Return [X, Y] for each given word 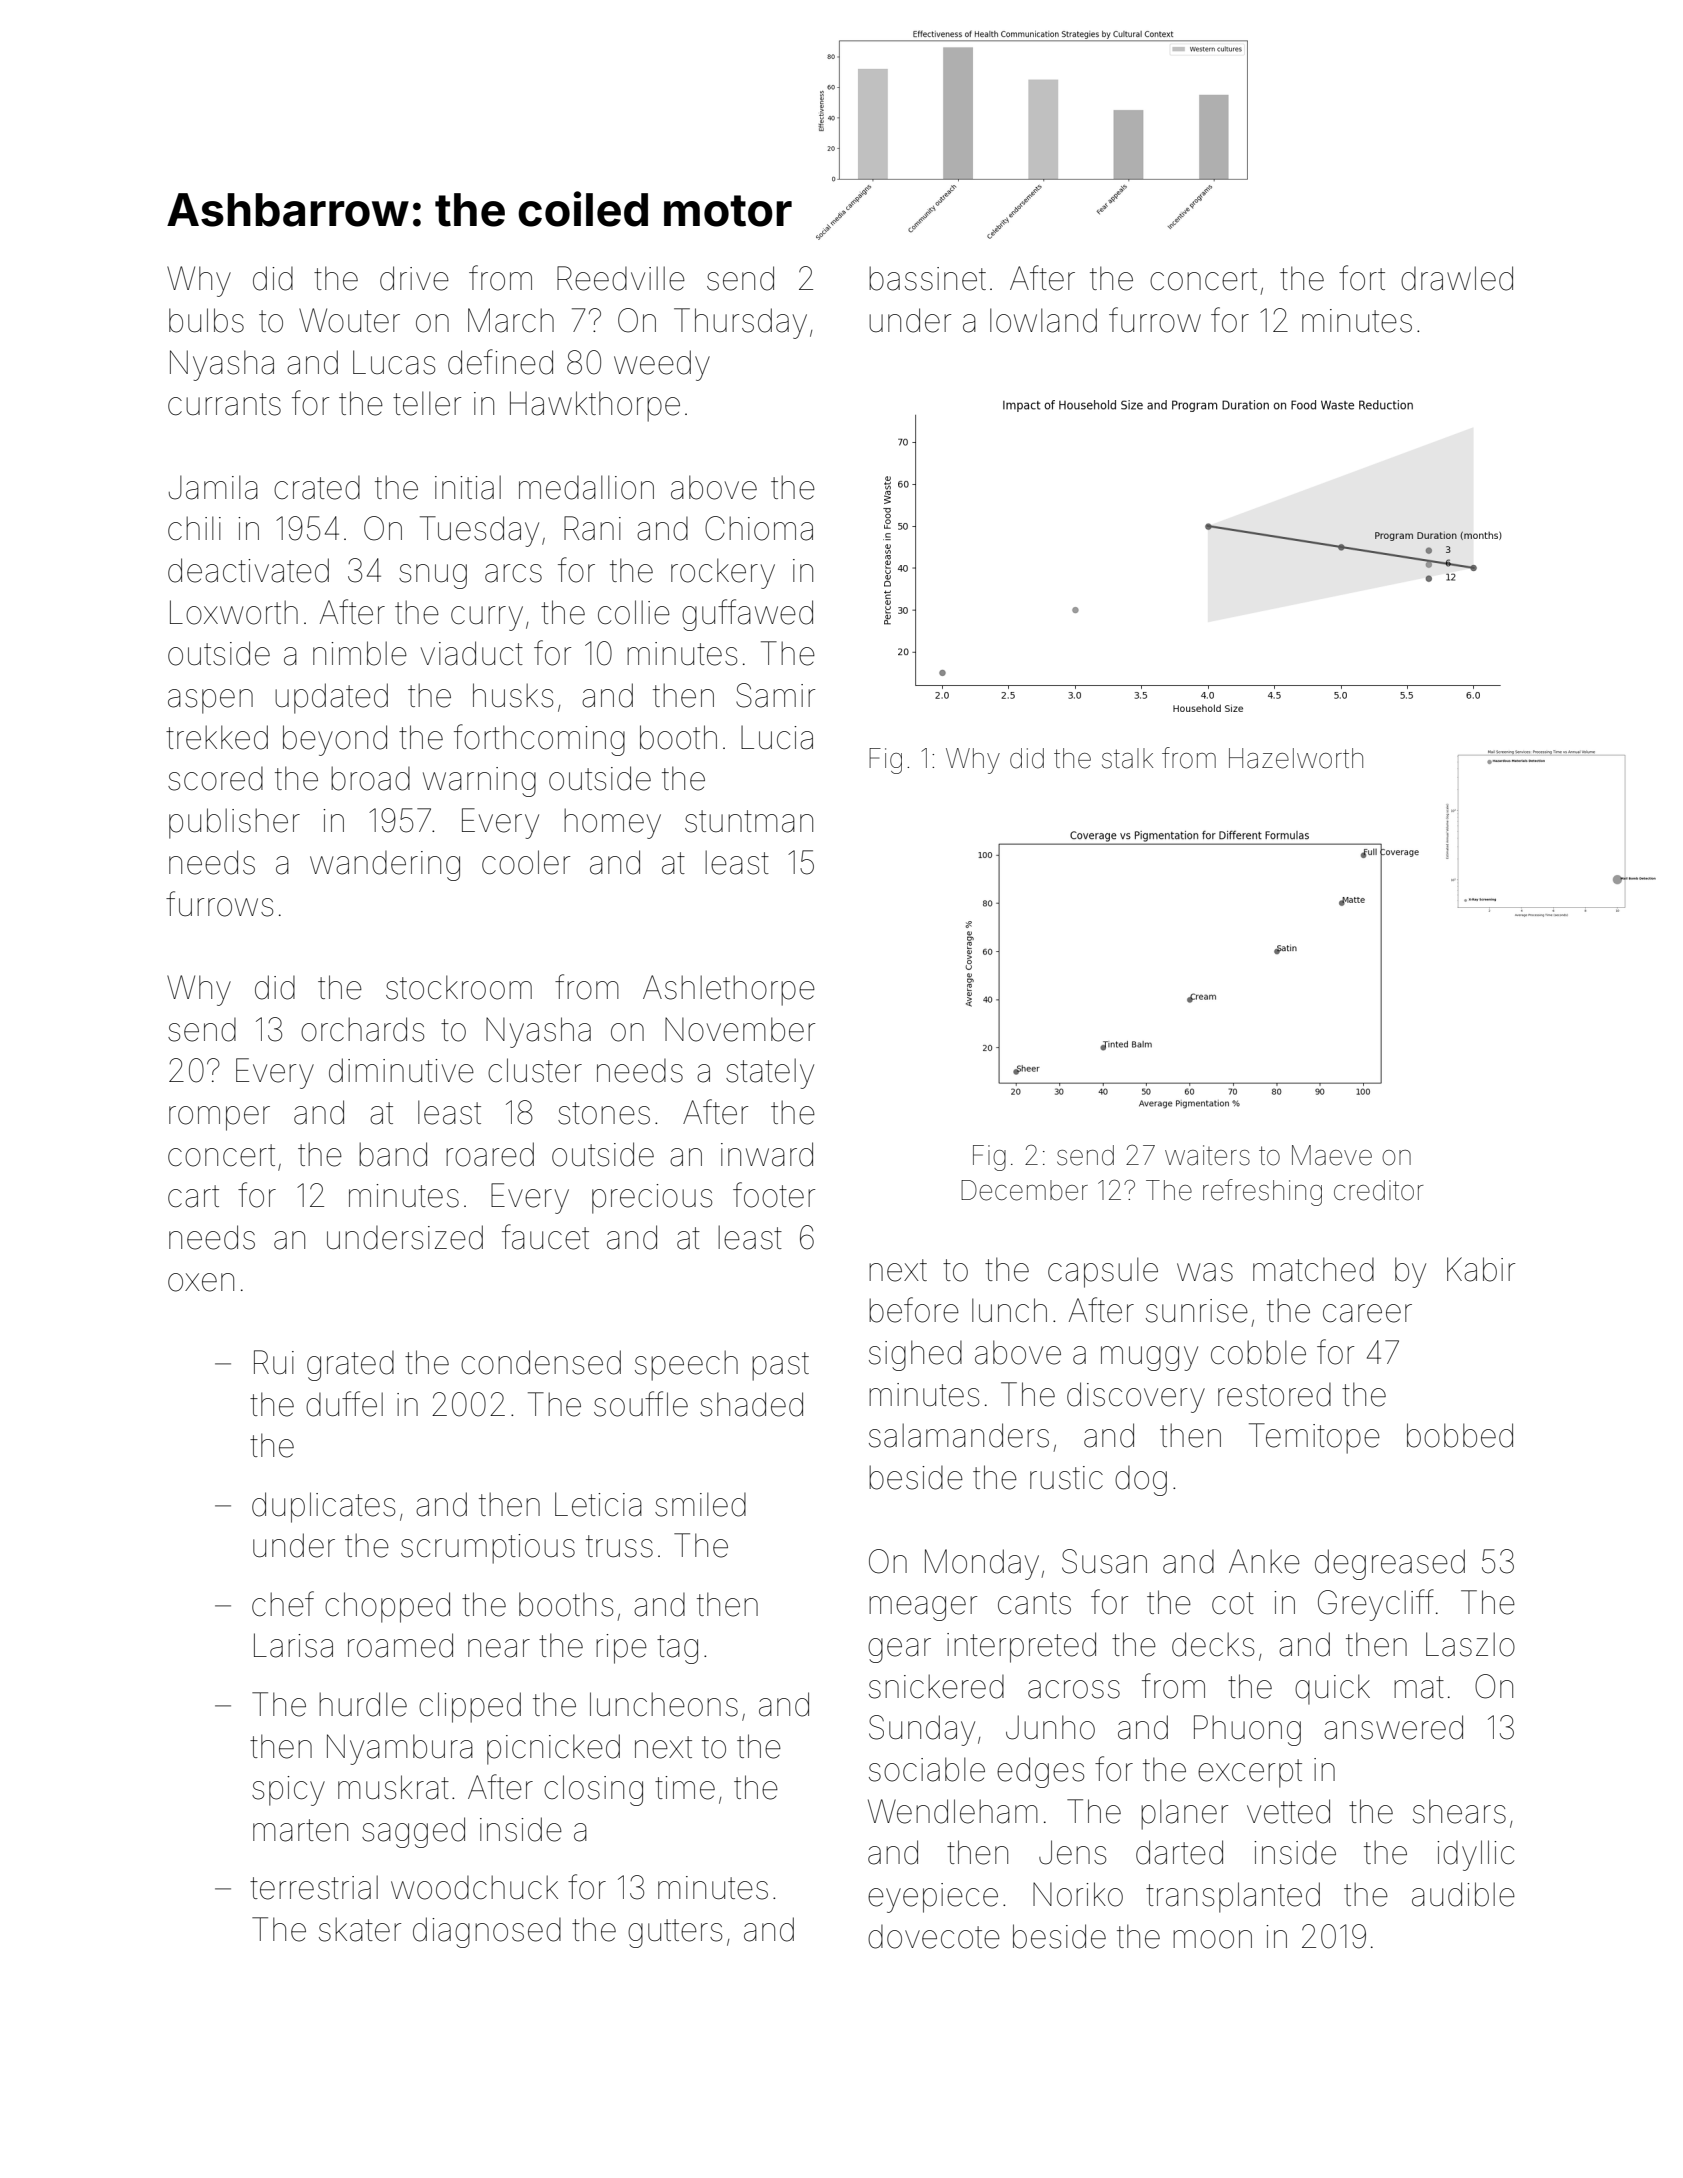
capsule [1103, 1272]
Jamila [213, 487]
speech [686, 1365]
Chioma [759, 528]
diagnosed [487, 1932]
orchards [362, 1029]
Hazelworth [1296, 758]
